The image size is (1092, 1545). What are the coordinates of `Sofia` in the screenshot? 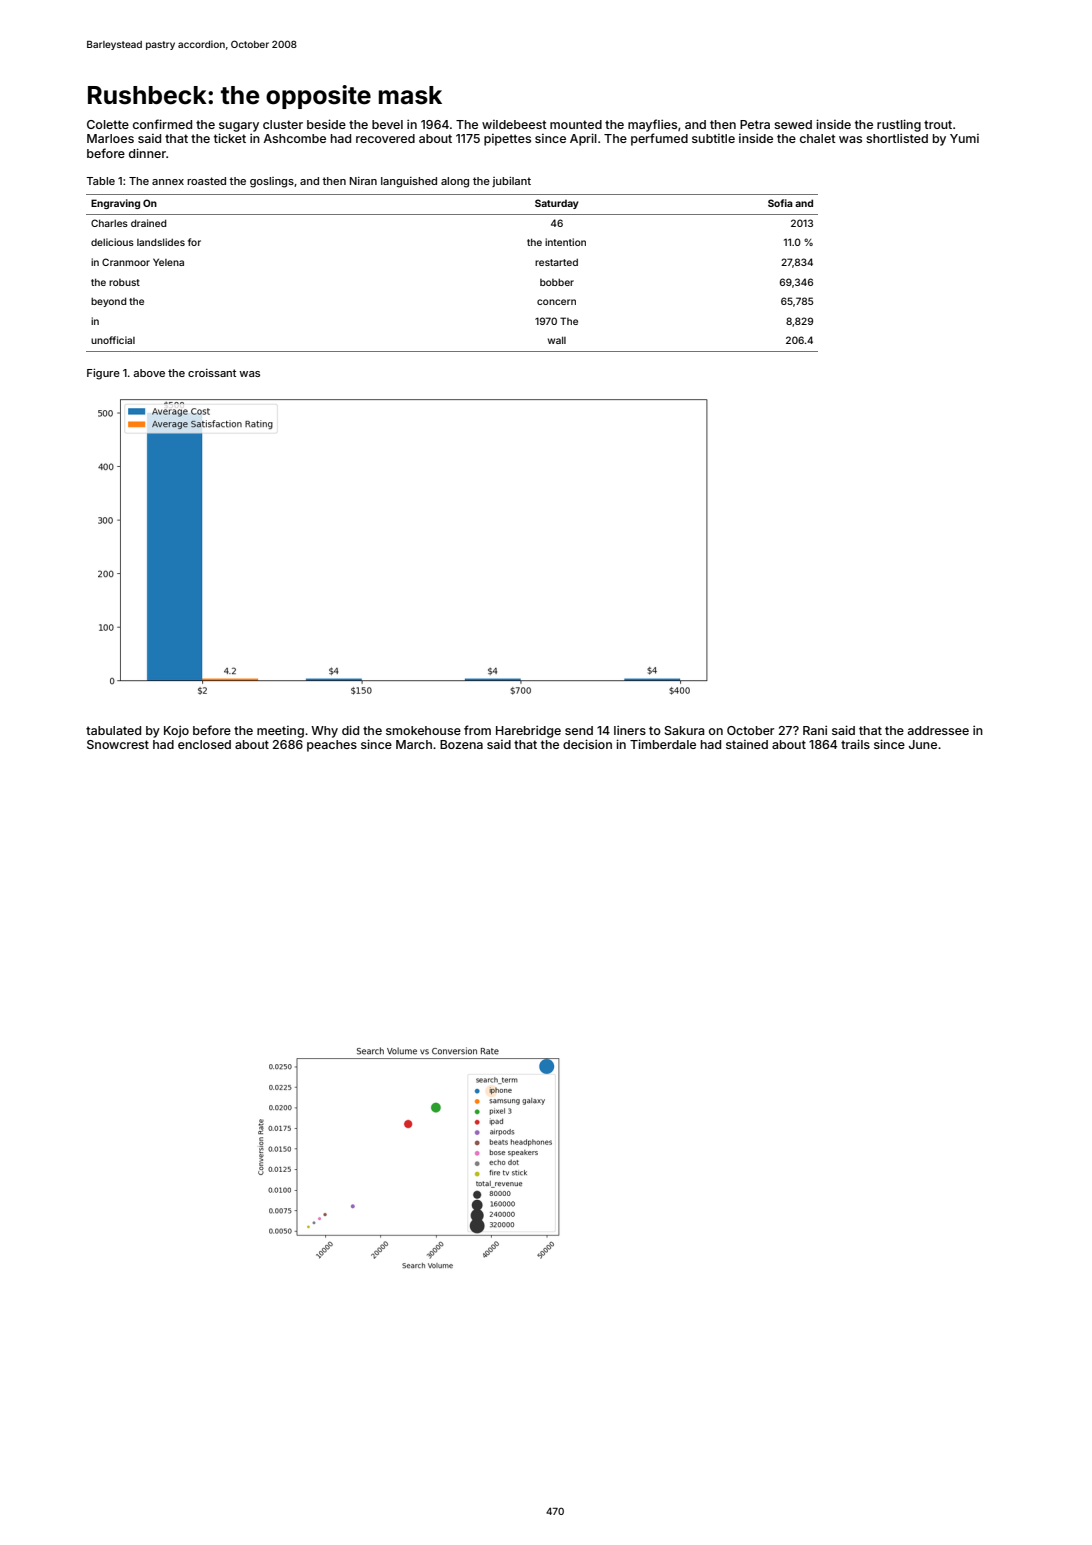 It's located at (780, 203).
